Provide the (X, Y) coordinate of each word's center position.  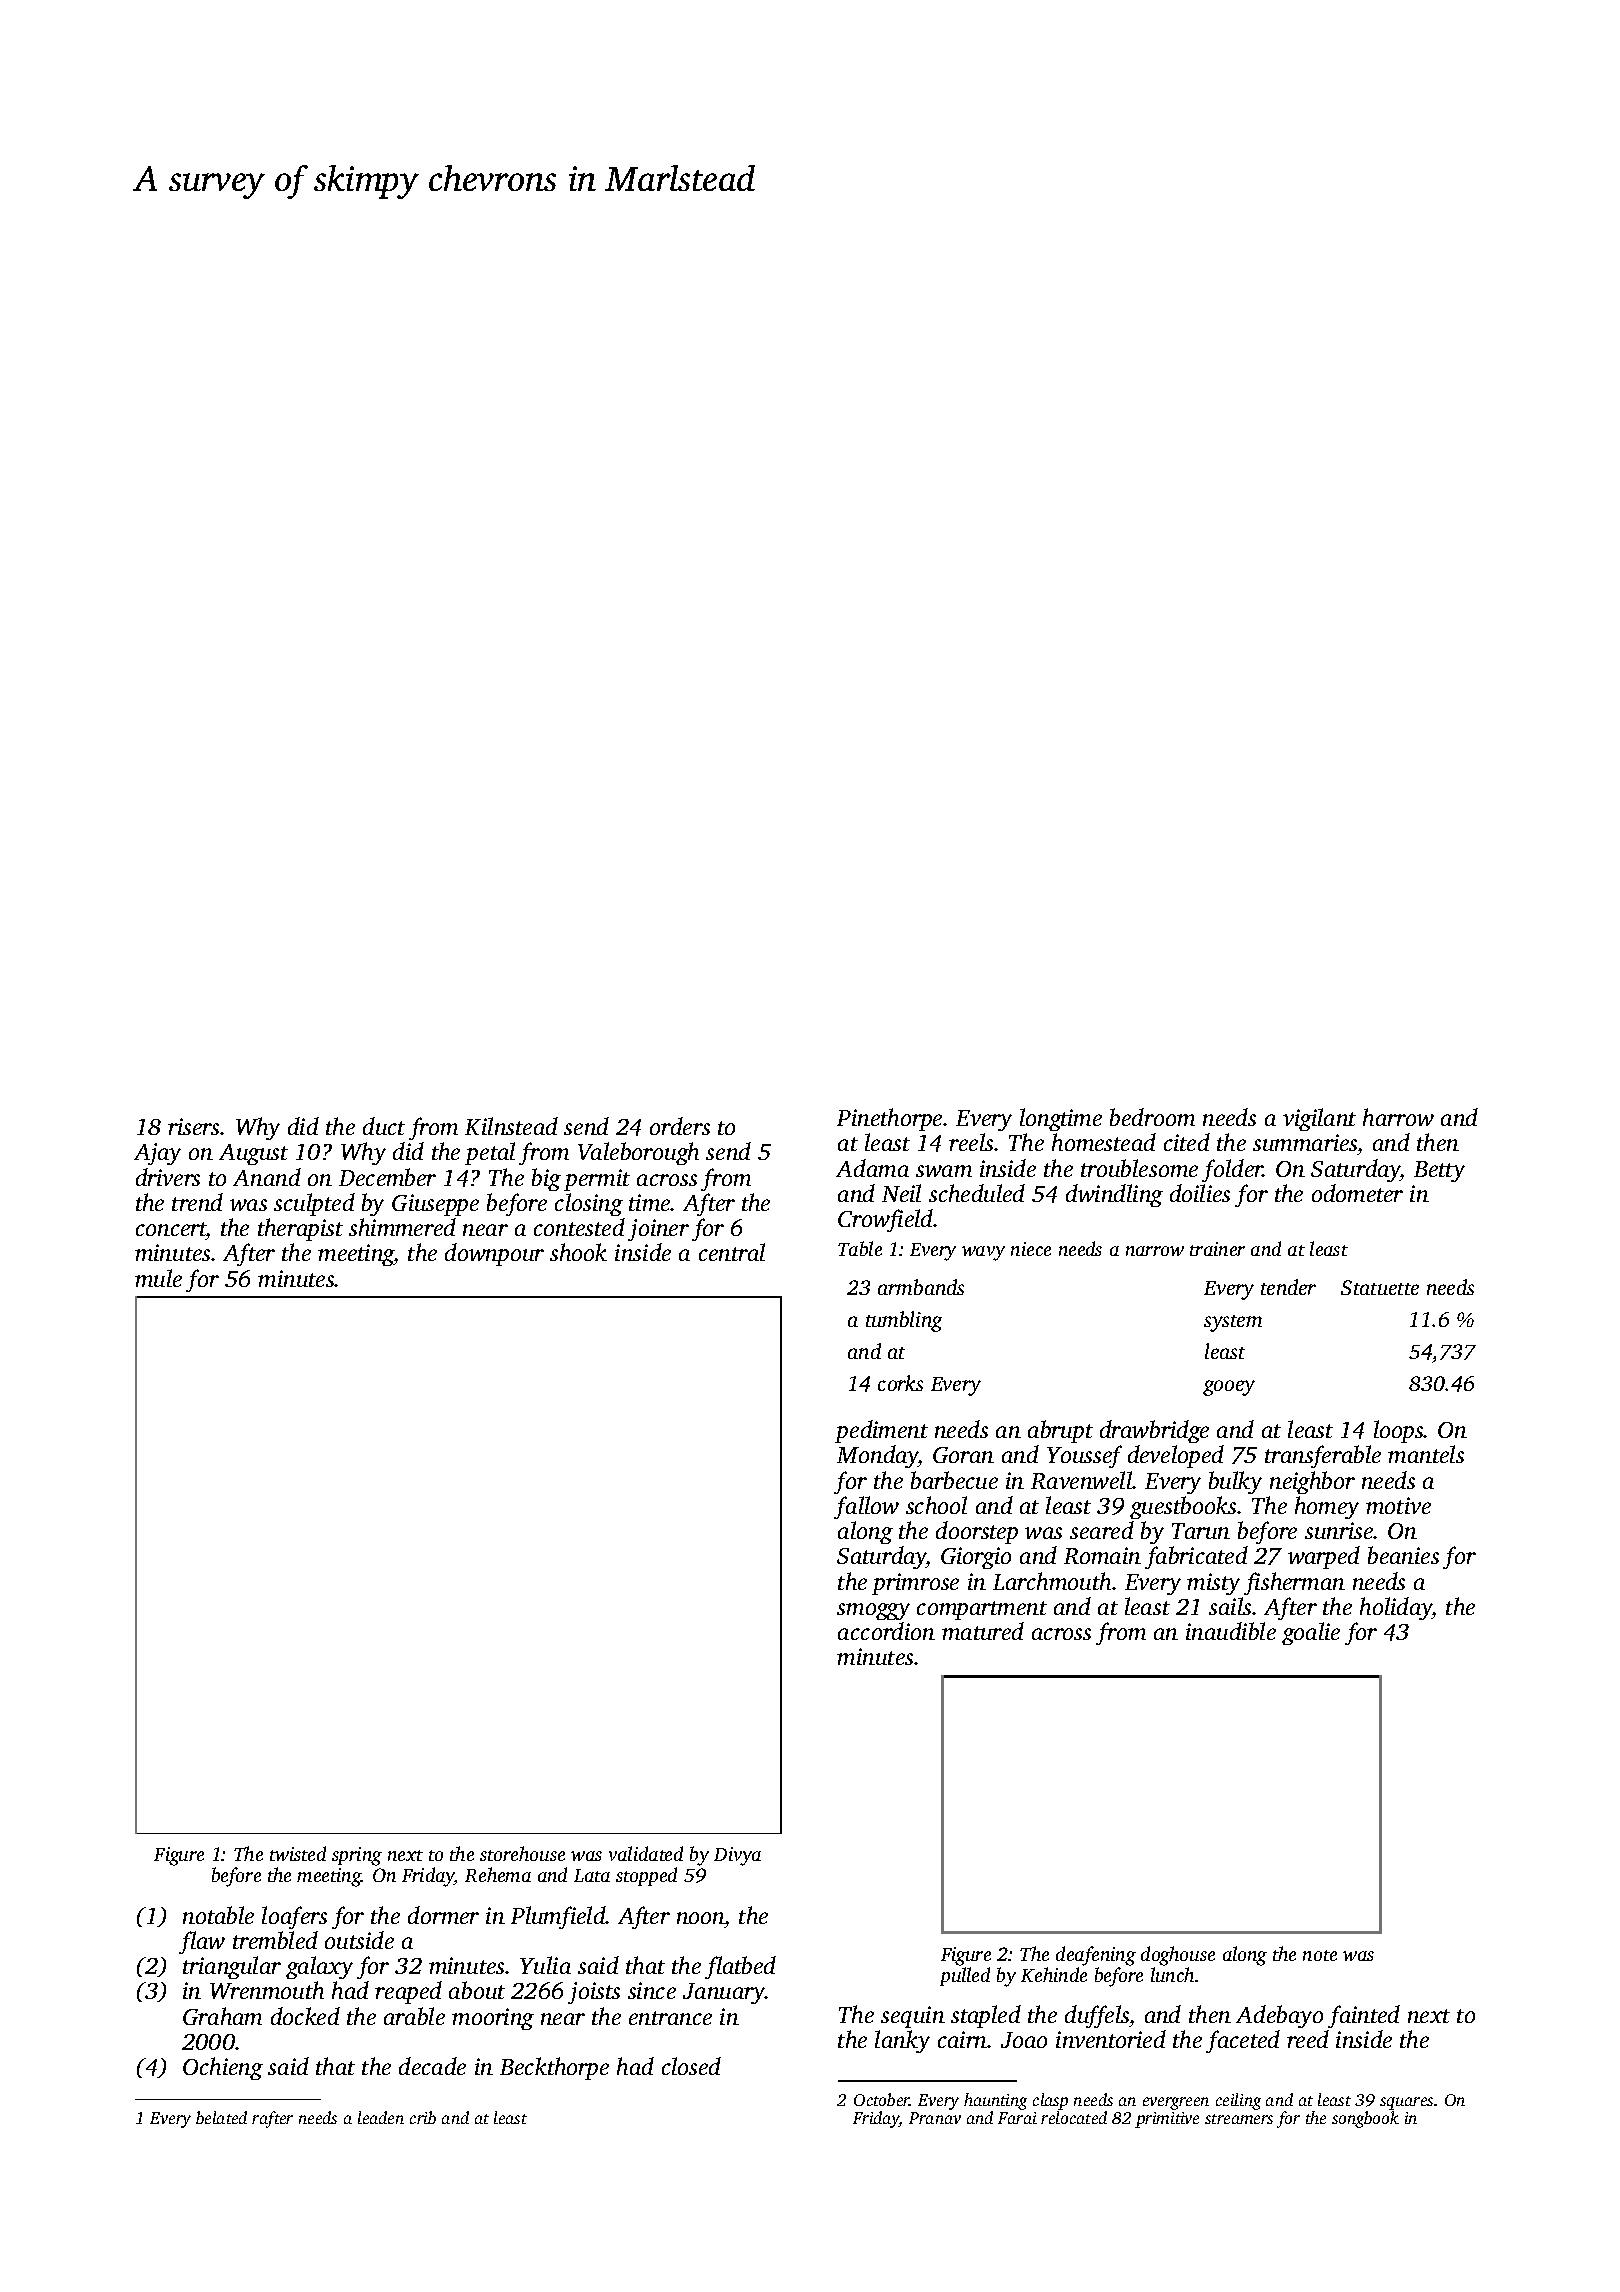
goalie (1311, 1633)
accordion (886, 1631)
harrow (1398, 1117)
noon (701, 1918)
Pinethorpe (889, 1119)
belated (221, 2117)
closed (691, 2066)
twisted (298, 1853)
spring (357, 1856)
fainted (1364, 2016)
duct (384, 1126)
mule (158, 1278)
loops (1399, 1431)
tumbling (904, 1321)
